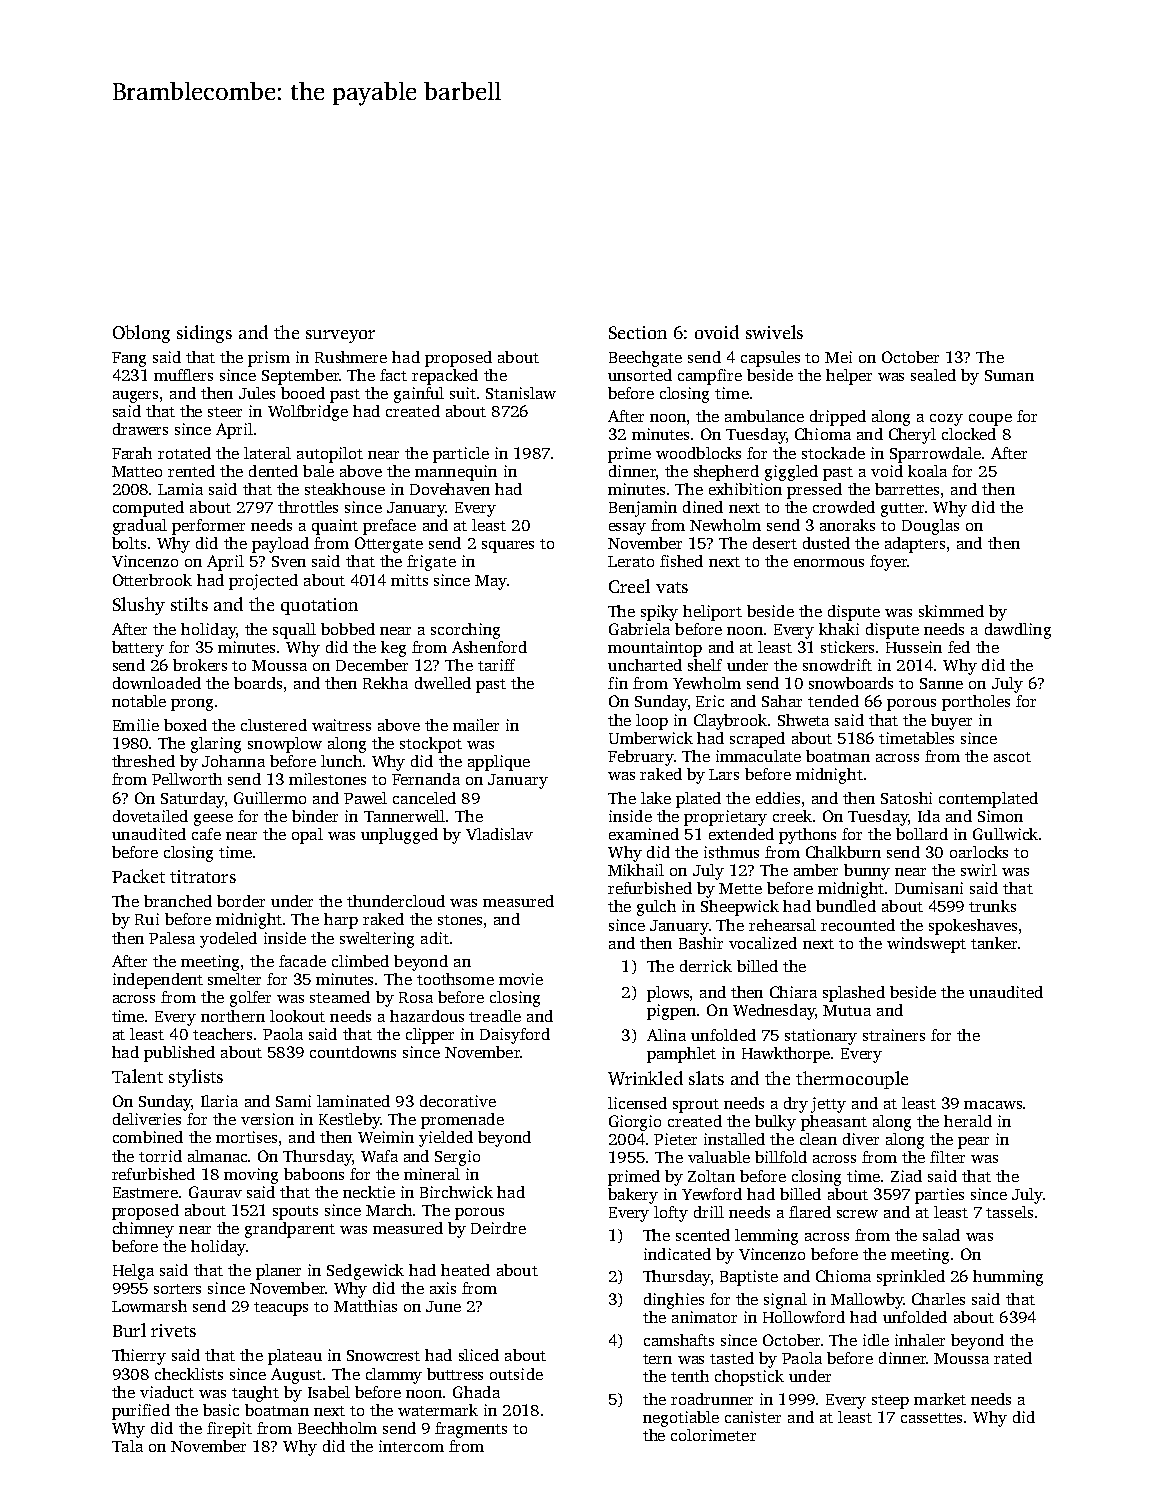  What do you see at coordinates (638, 332) in the screenshot?
I see `Section` at bounding box center [638, 332].
